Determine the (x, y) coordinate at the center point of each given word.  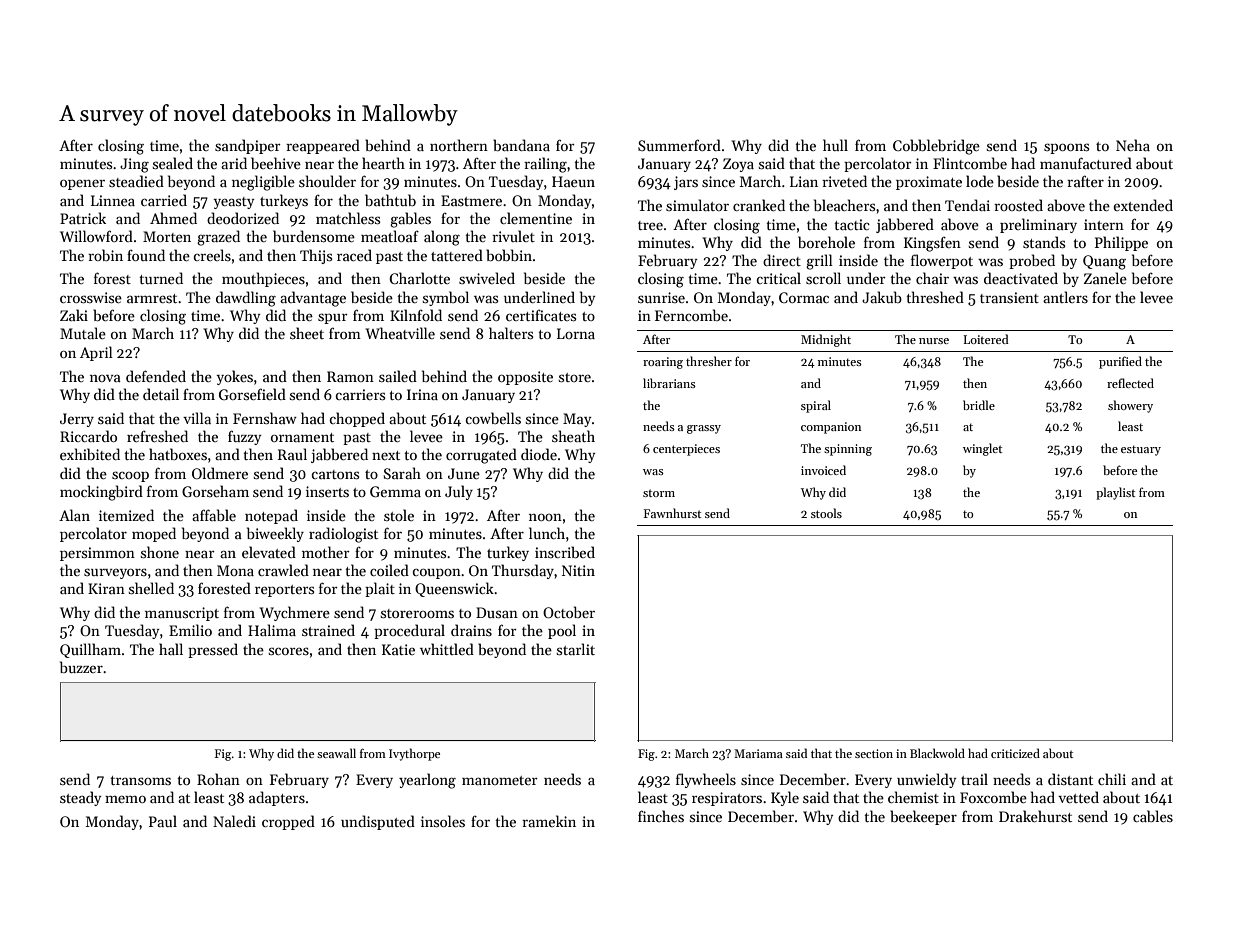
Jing (134, 165)
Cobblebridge (936, 147)
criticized (1015, 753)
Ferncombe (691, 315)
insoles (443, 821)
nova (105, 378)
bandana (521, 145)
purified (1120, 362)
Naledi (234, 821)
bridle (979, 405)
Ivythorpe (414, 754)
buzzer (81, 667)
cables (1153, 816)
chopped (357, 419)
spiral (816, 406)
